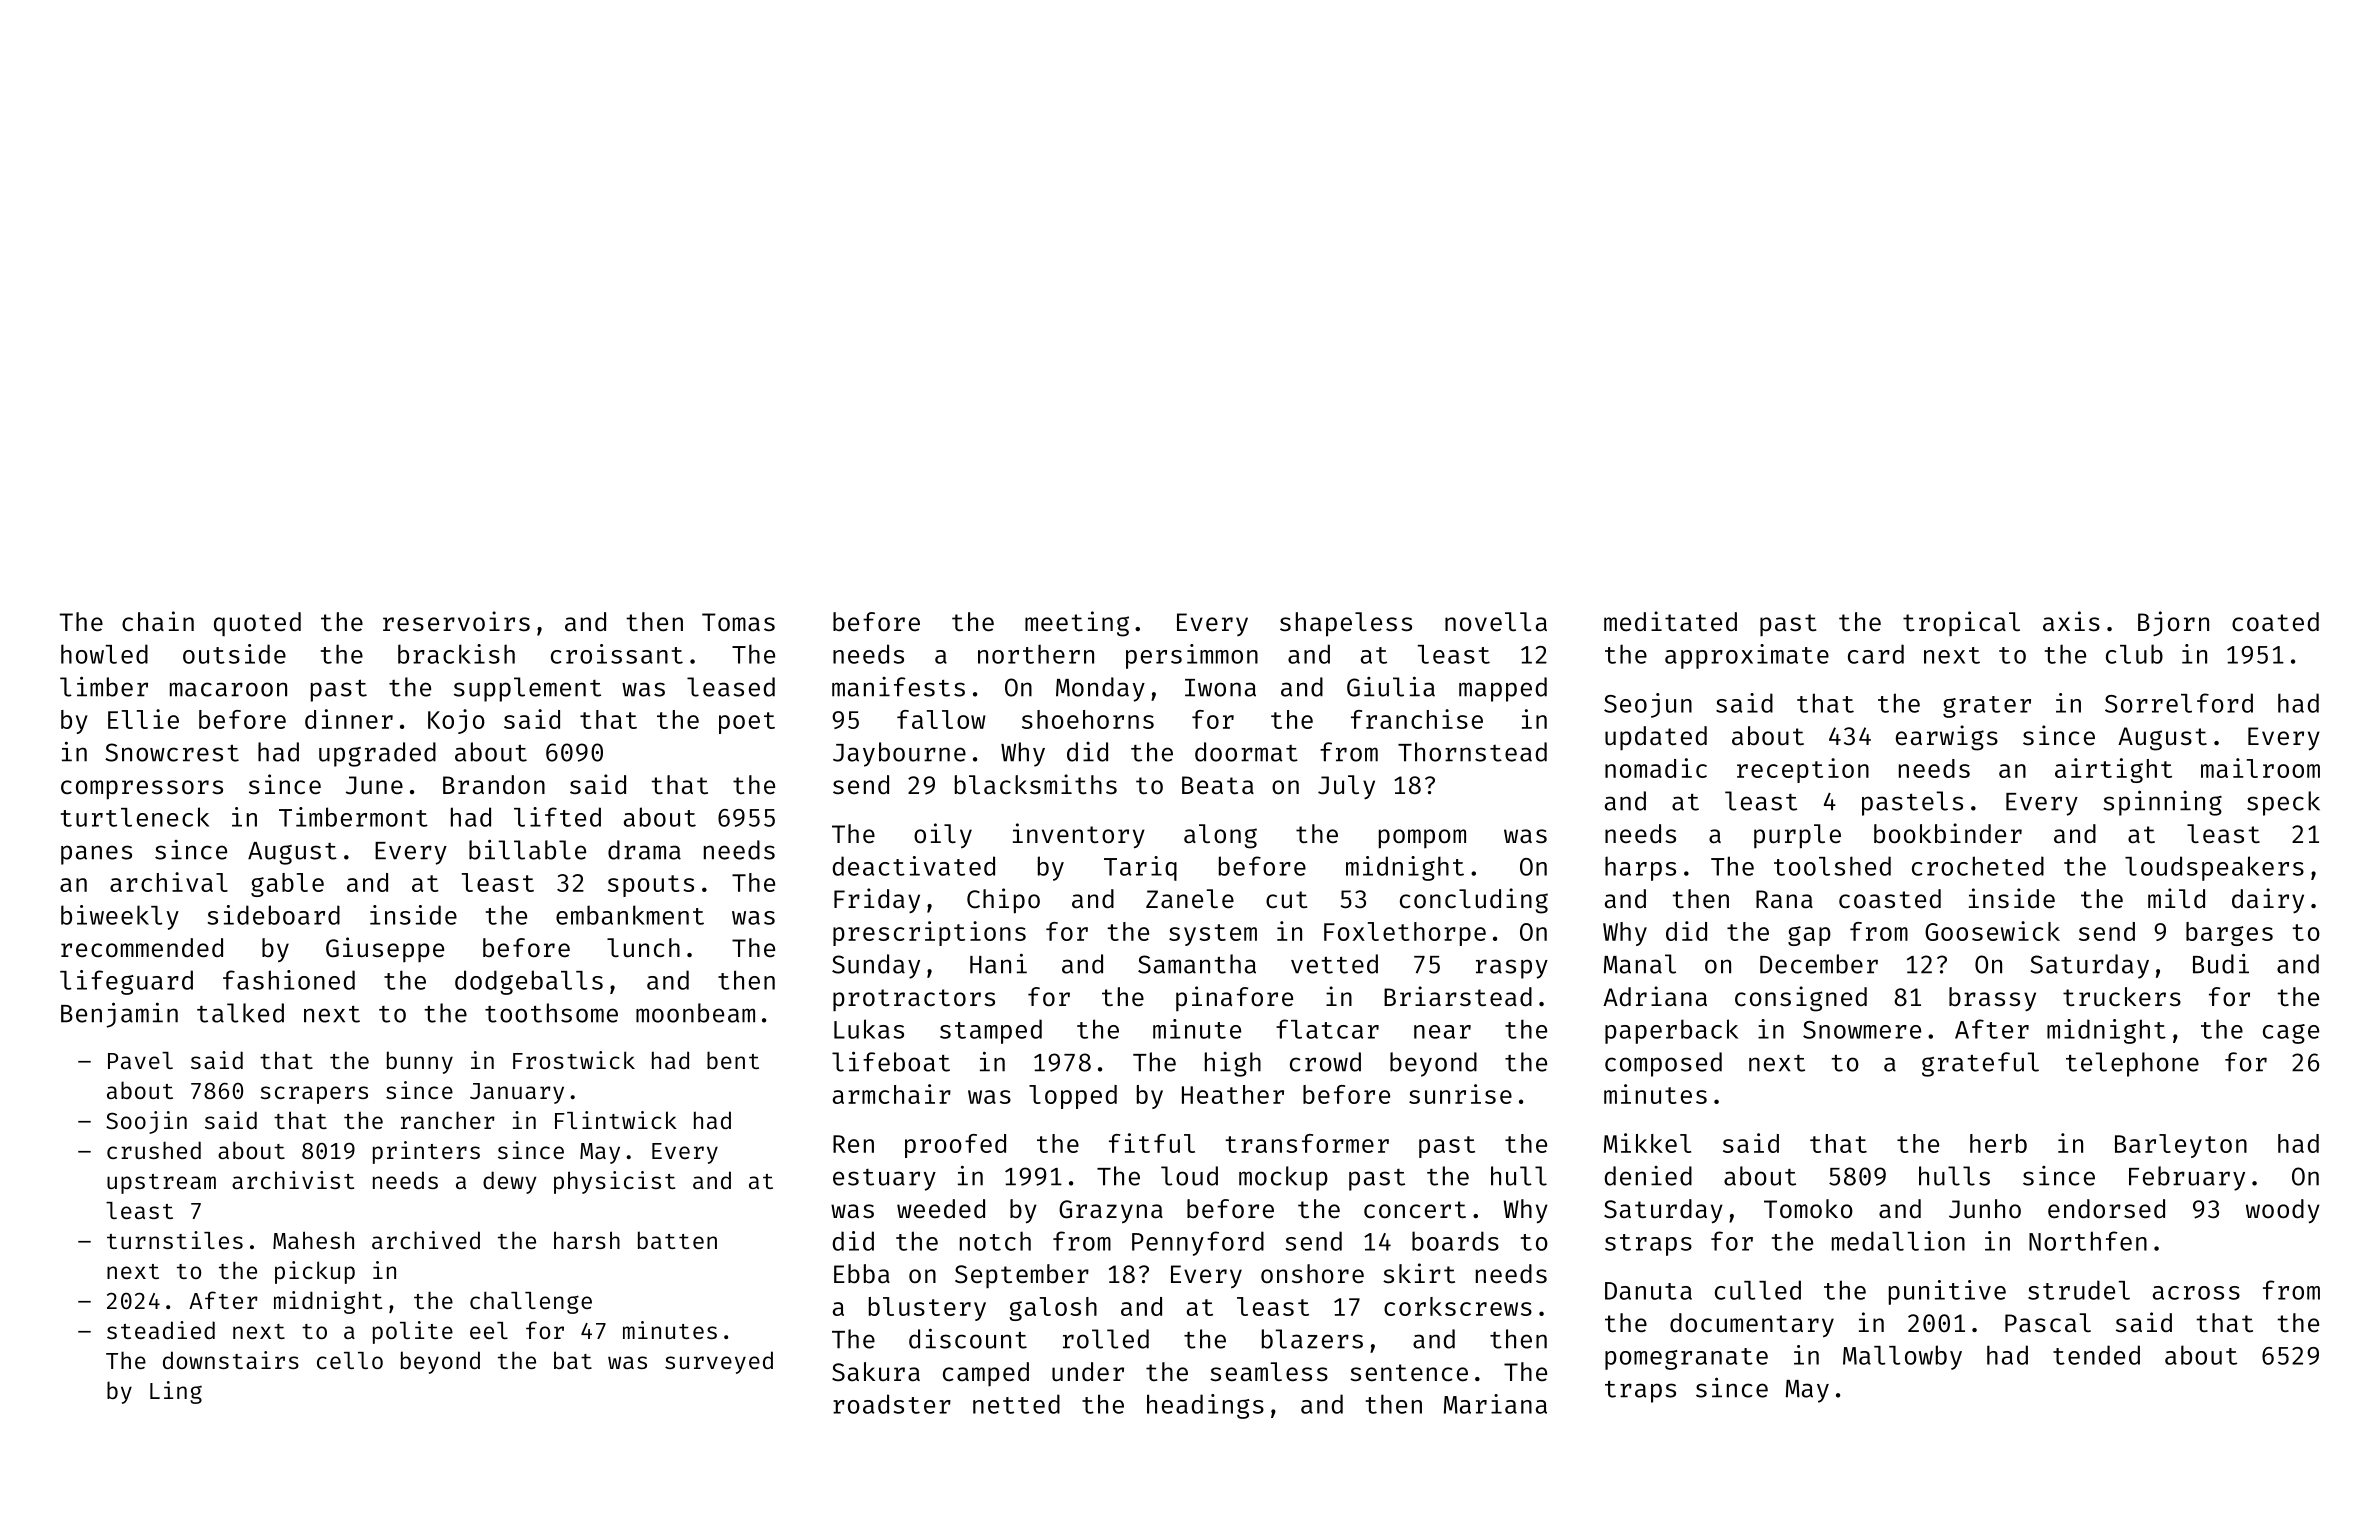  I want to click on Ling, so click(176, 1392).
